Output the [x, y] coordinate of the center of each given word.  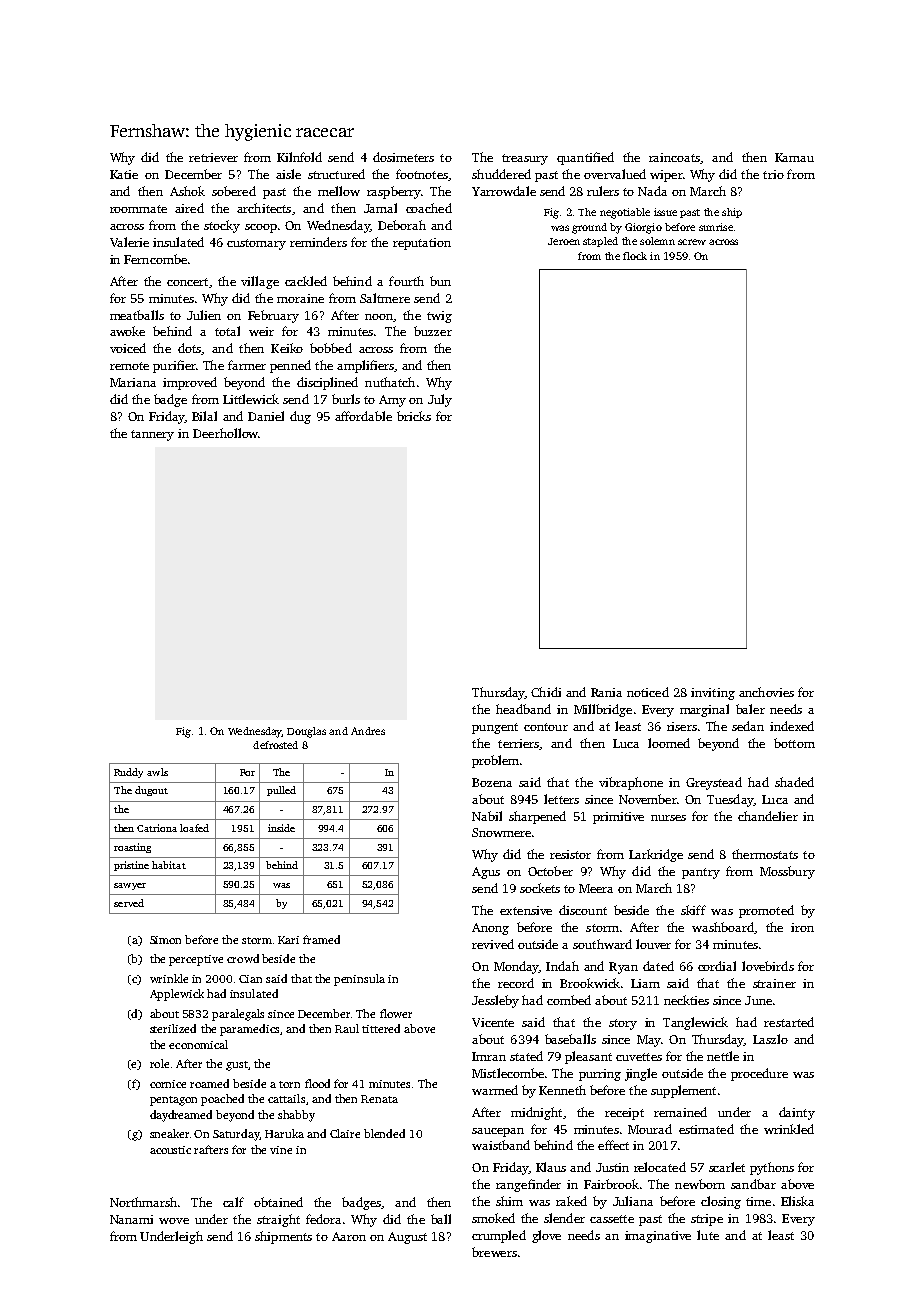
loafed [194, 828]
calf [233, 1202]
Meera [596, 888]
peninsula [359, 980]
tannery [152, 435]
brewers [494, 1252]
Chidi [546, 692]
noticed [648, 692]
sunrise [716, 227]
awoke [127, 331]
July [440, 400]
